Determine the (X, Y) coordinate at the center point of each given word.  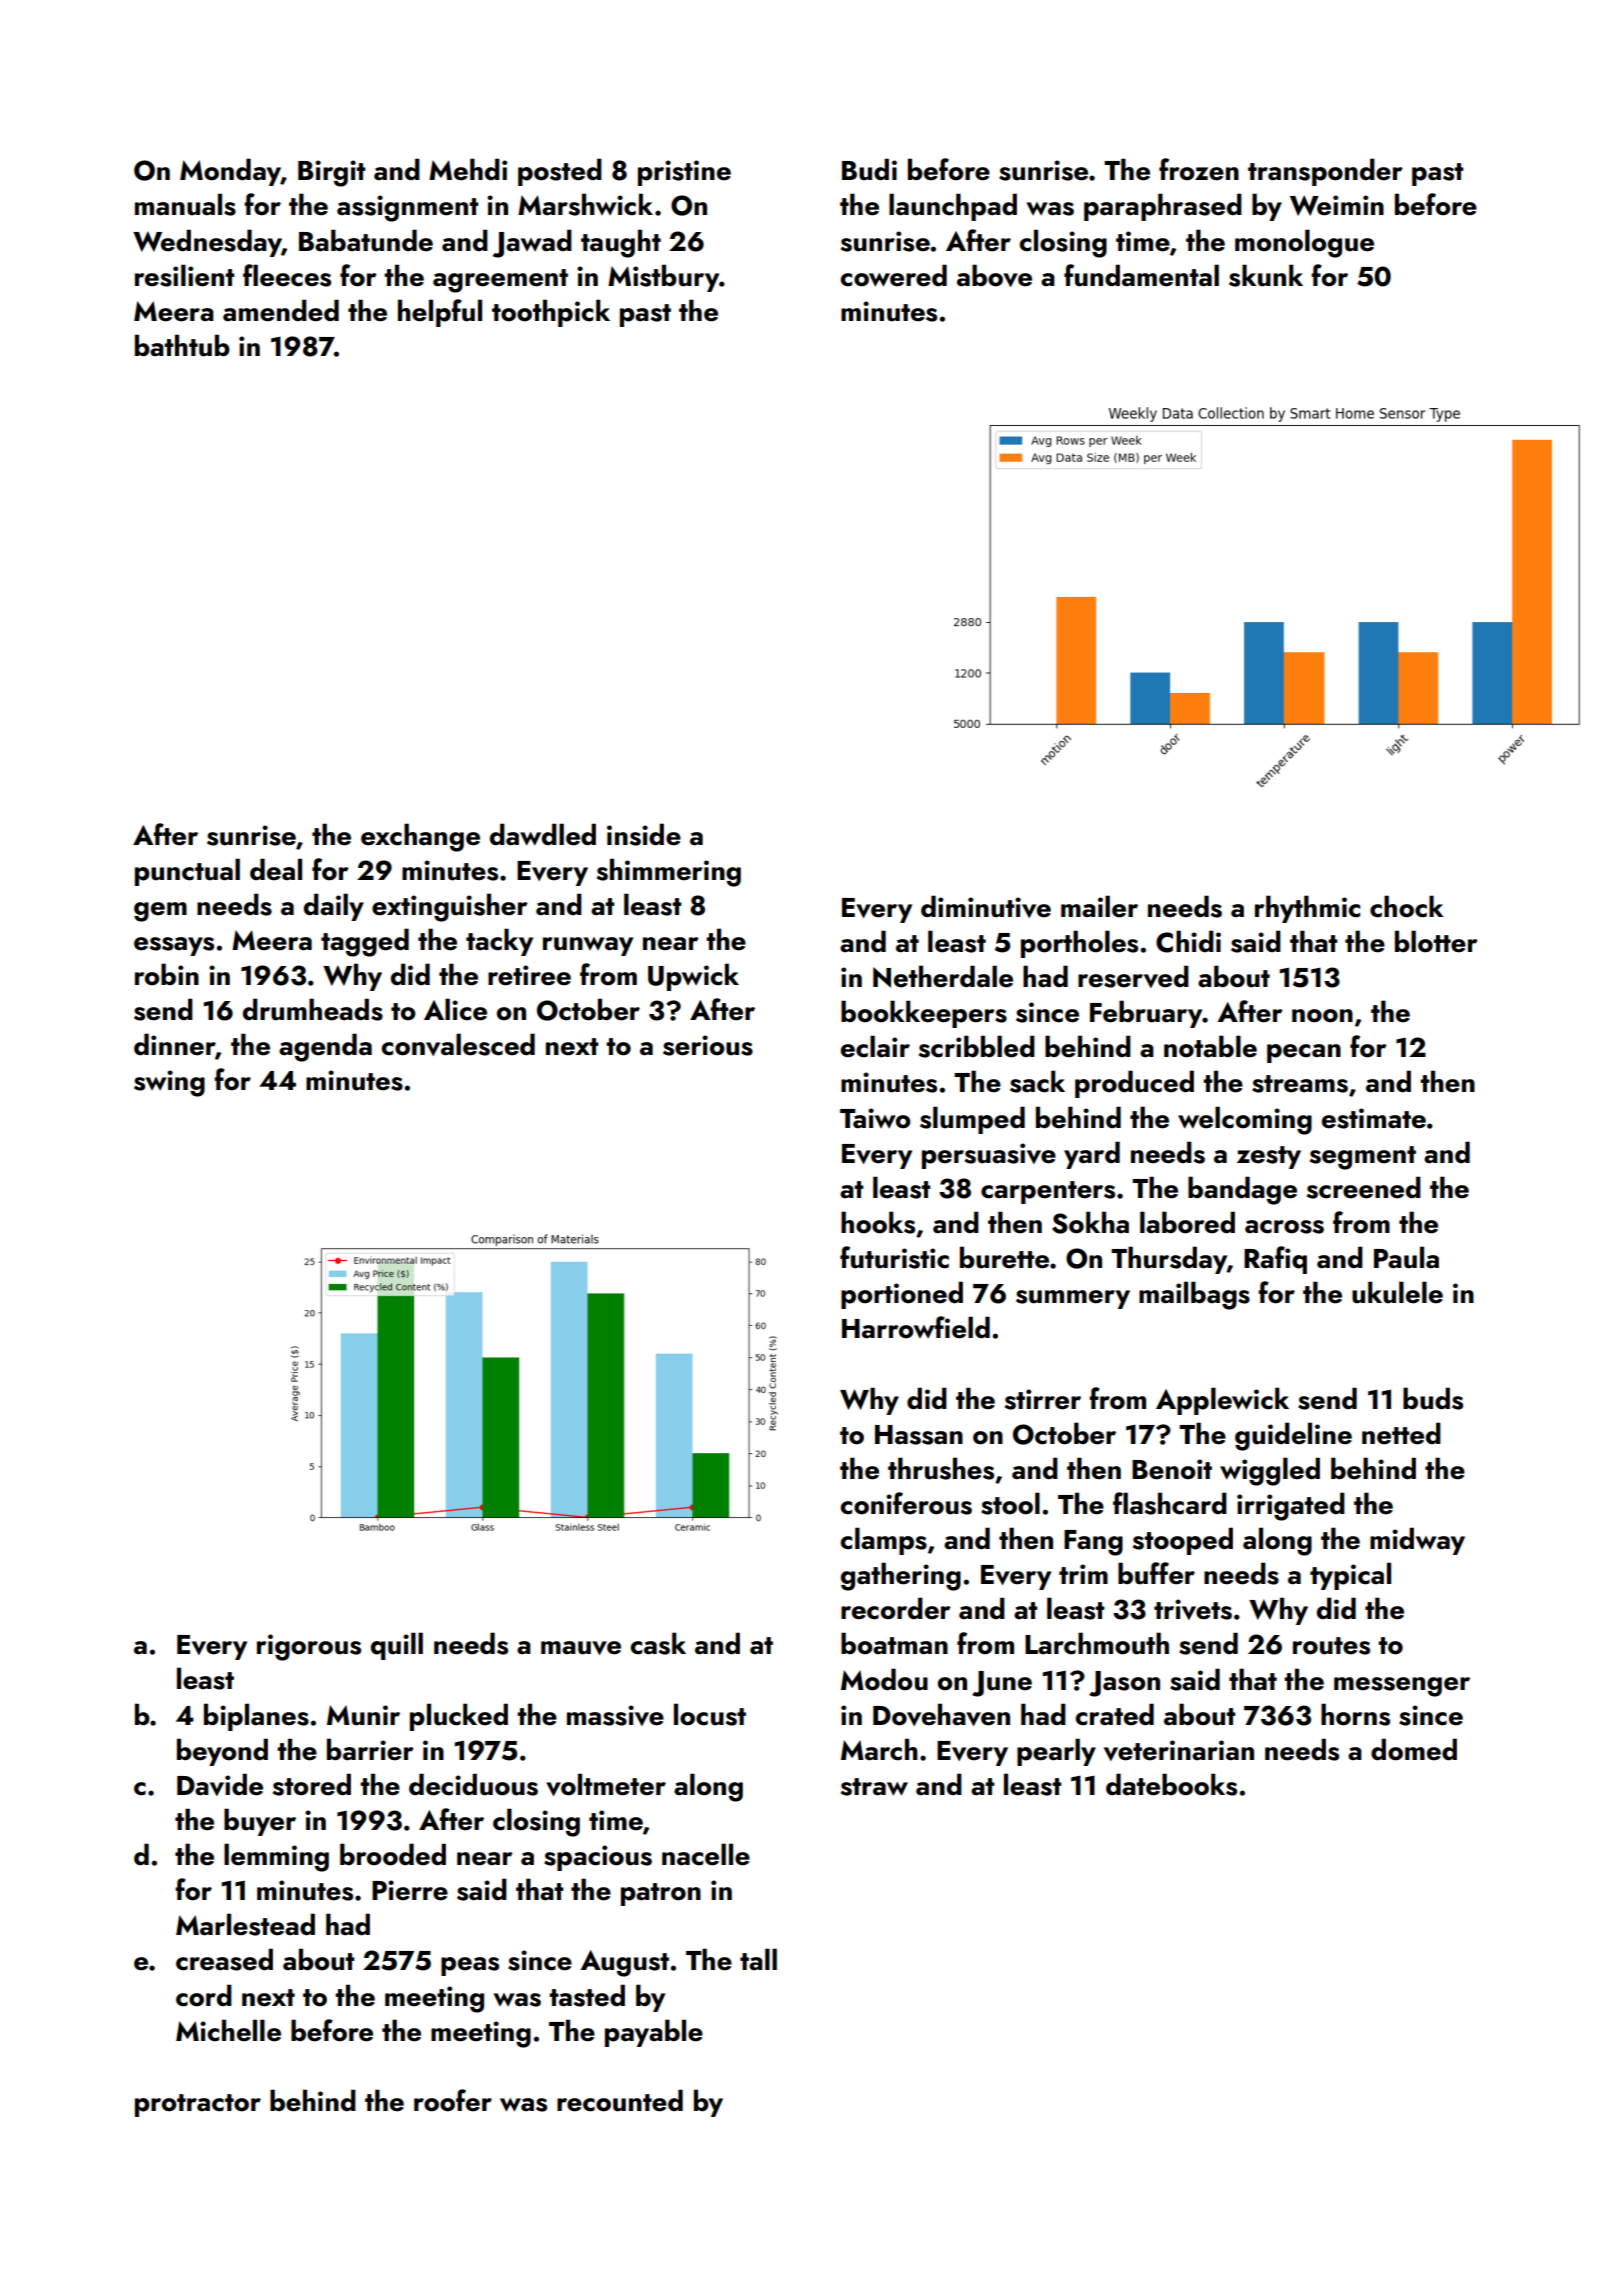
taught (621, 243)
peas (470, 1966)
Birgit (332, 173)
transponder (1325, 172)
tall (758, 1959)
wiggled (1270, 1471)
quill (397, 1646)
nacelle (706, 1854)
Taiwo (875, 1118)
